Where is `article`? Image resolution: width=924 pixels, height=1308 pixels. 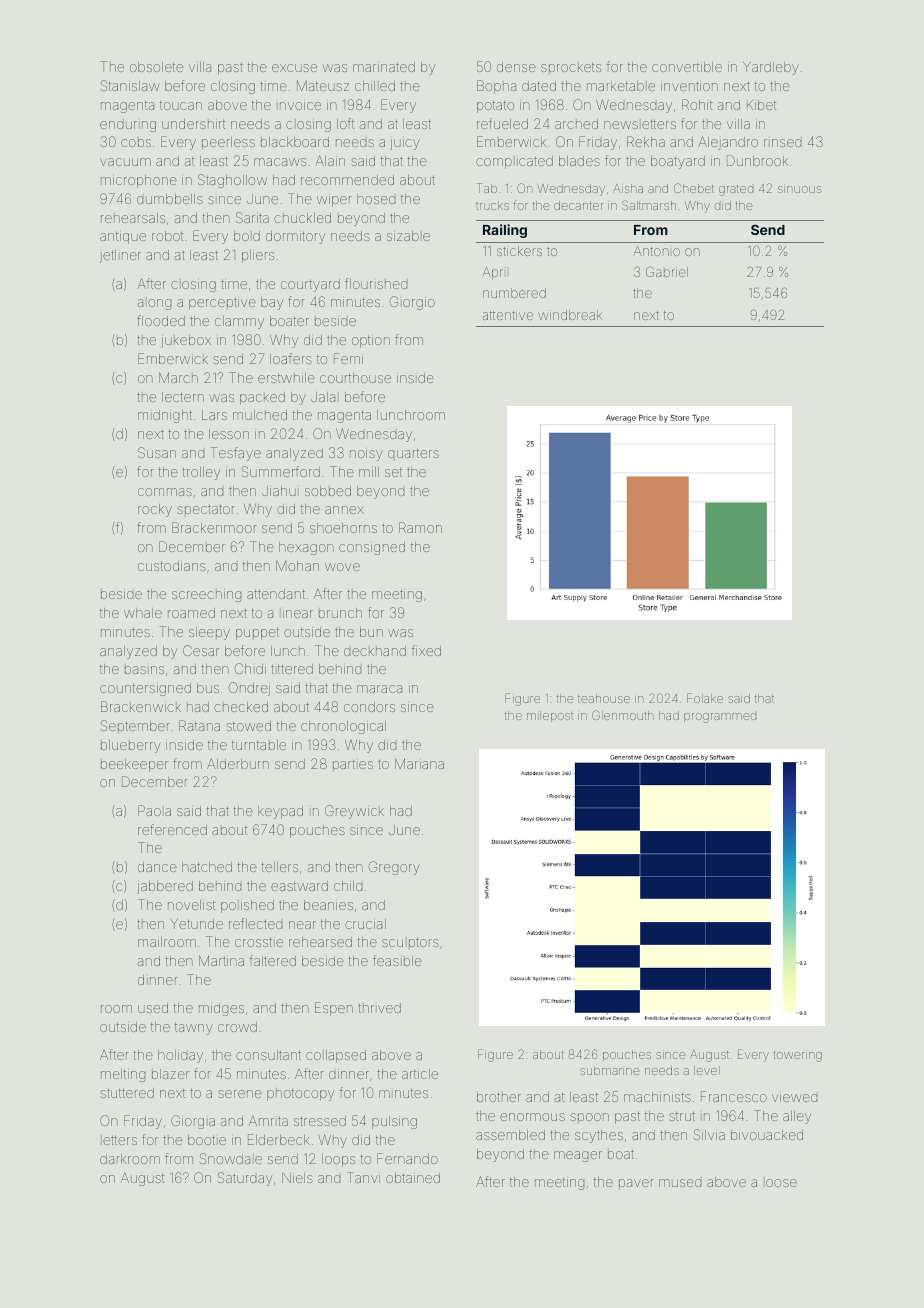 article is located at coordinates (420, 1074).
